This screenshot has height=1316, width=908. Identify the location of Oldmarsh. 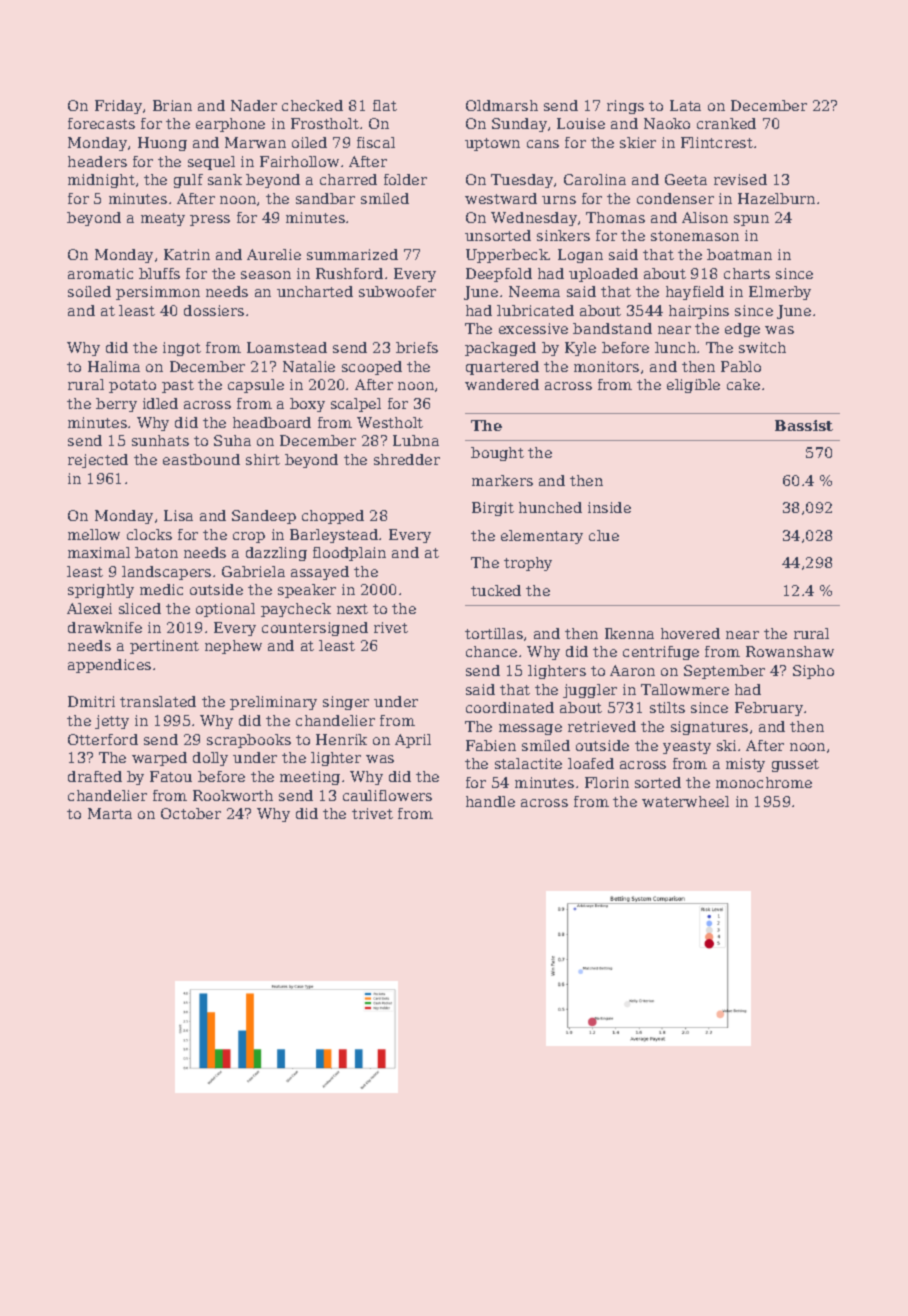
(502, 105).
